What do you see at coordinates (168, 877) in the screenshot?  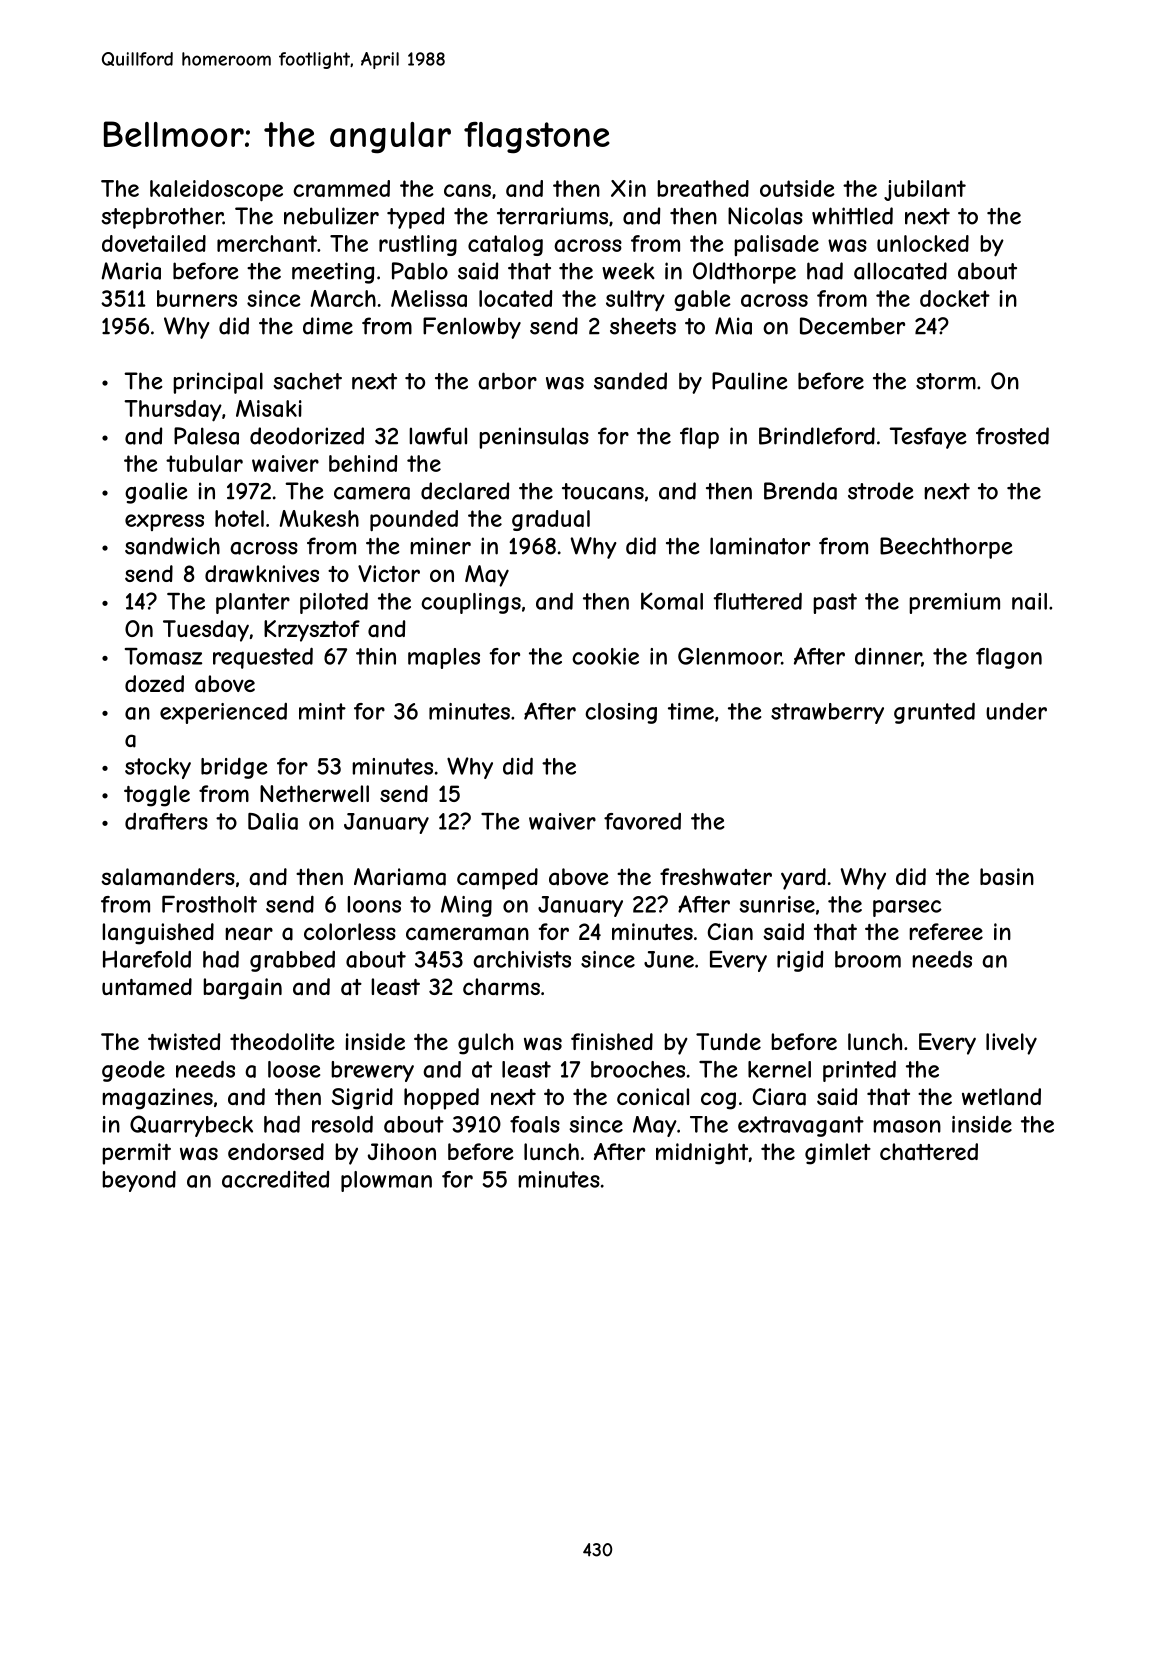 I see `salamanders` at bounding box center [168, 877].
